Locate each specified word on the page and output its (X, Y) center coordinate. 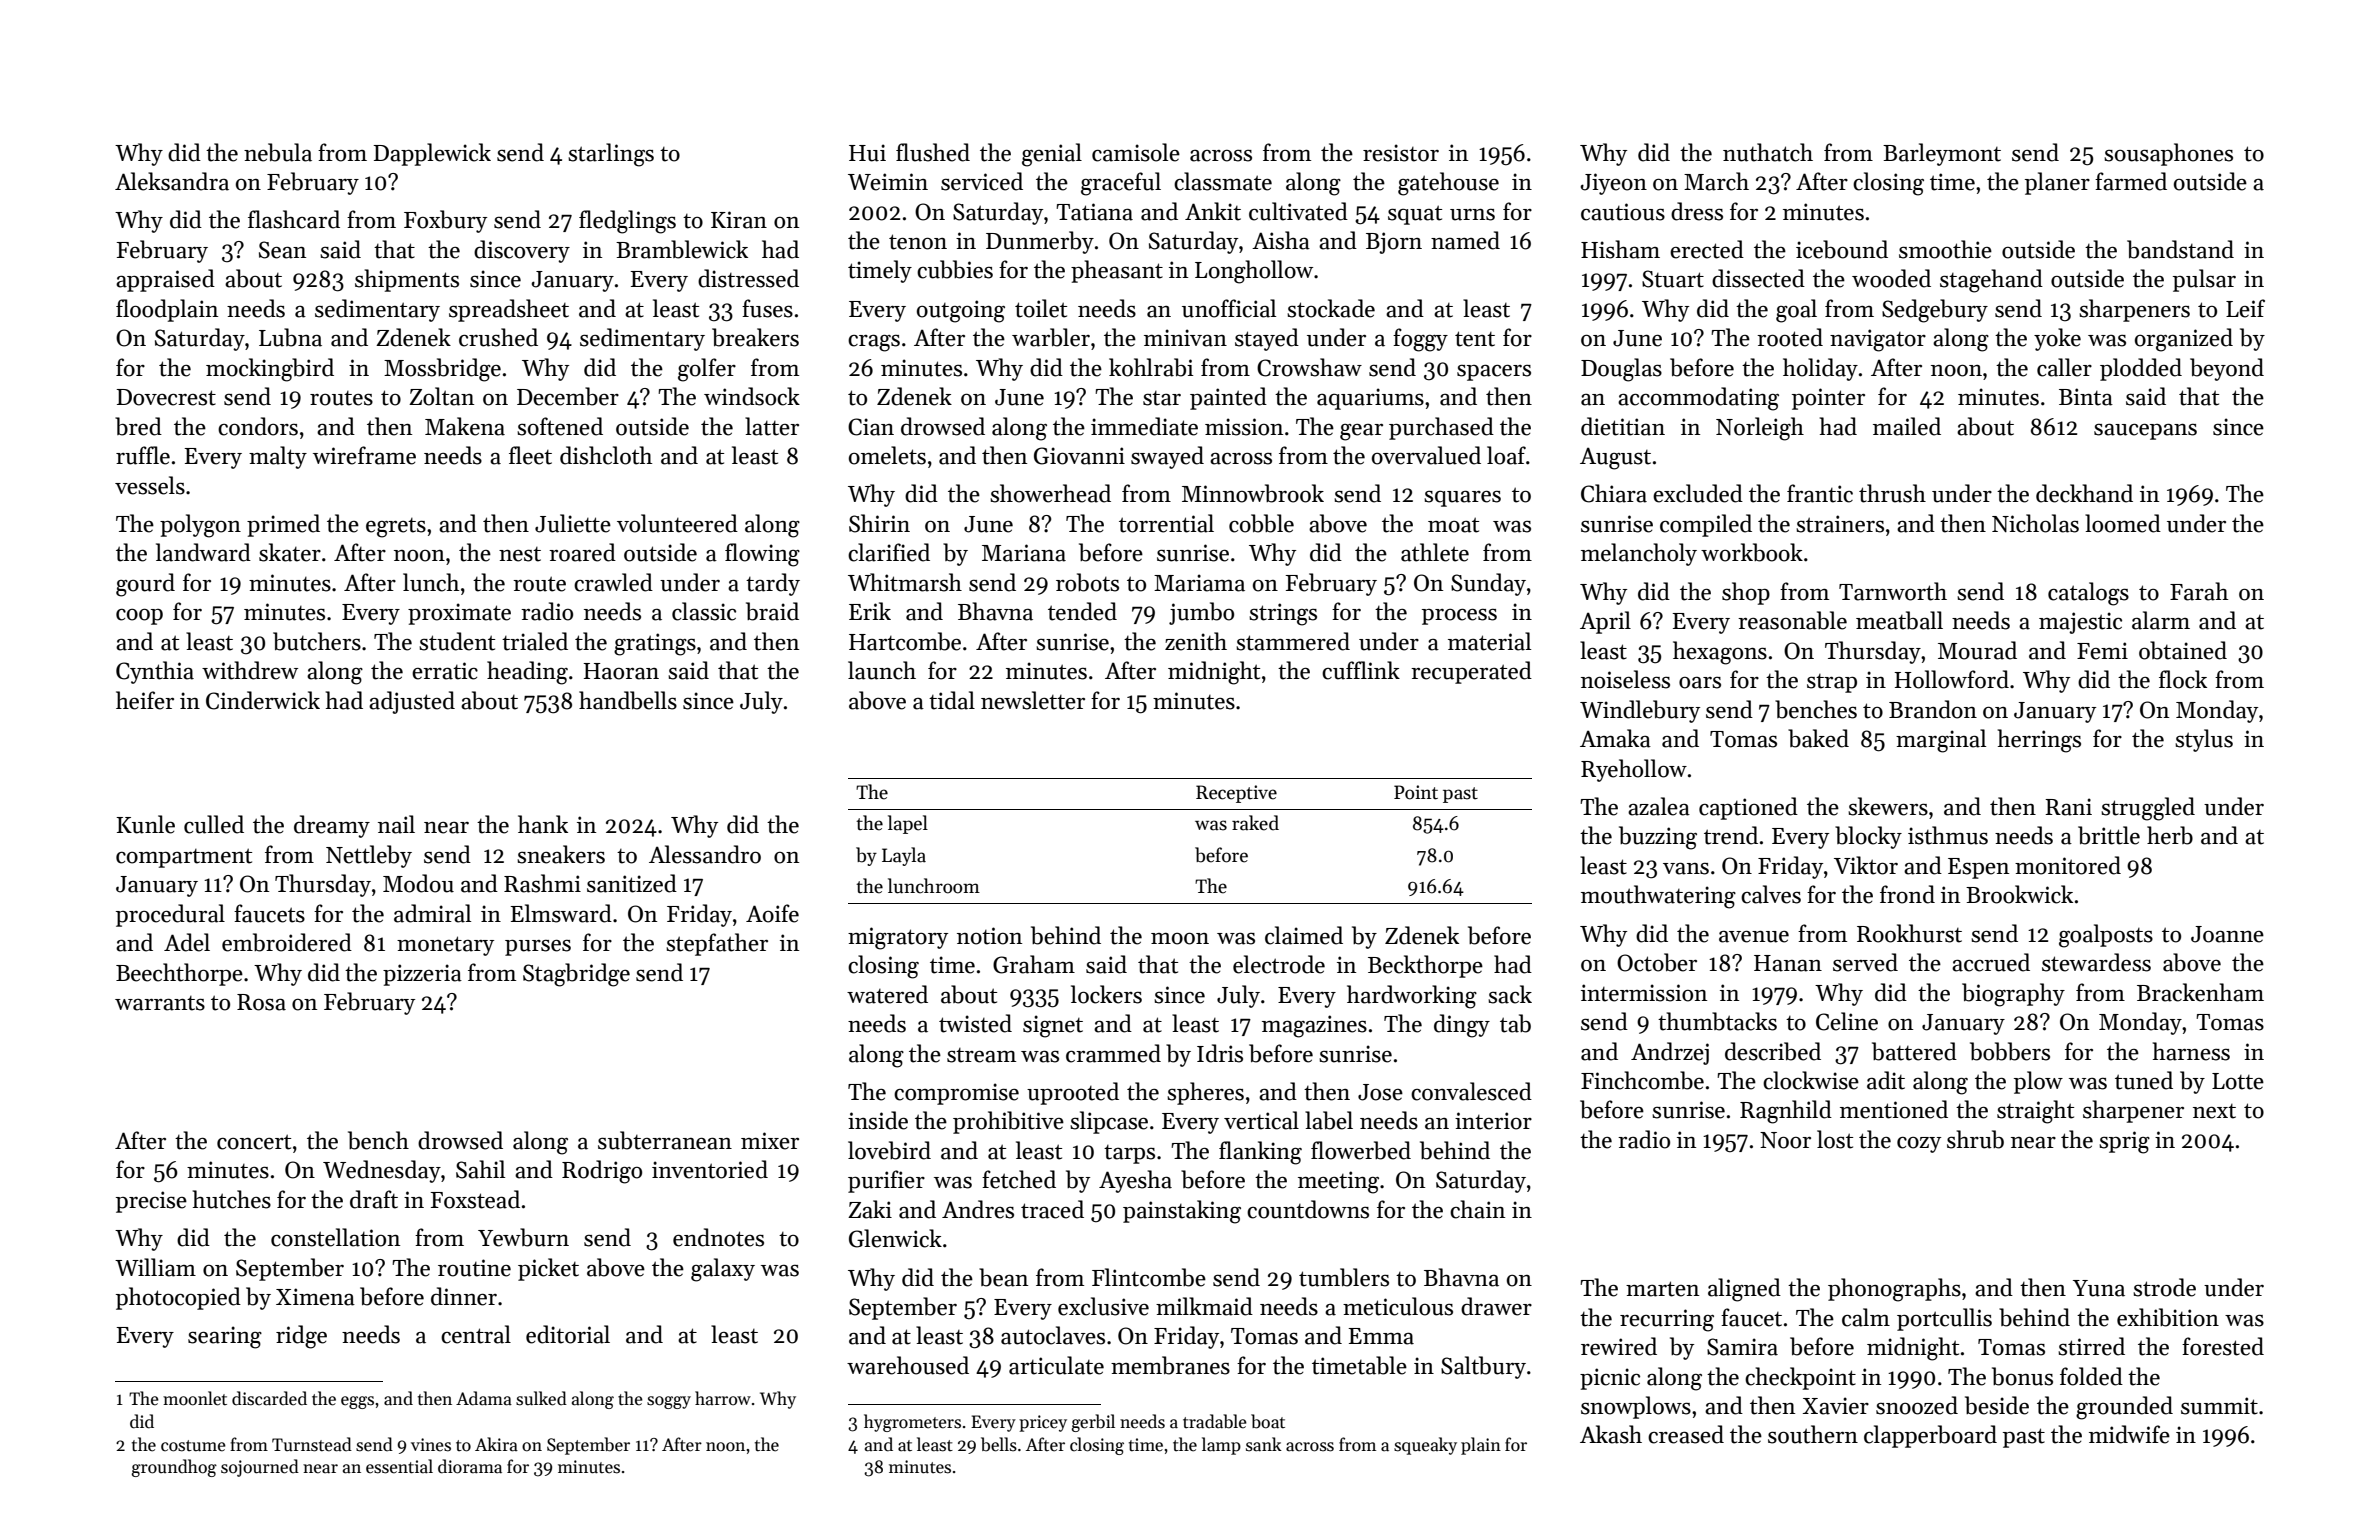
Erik (870, 611)
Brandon (1933, 709)
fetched (1019, 1179)
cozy (1919, 1145)
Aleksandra (172, 181)
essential (399, 1466)
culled (214, 824)
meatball (1899, 620)
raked (1255, 823)
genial (1052, 155)
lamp (1221, 1446)
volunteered (677, 523)
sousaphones (2168, 154)
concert (254, 1142)
